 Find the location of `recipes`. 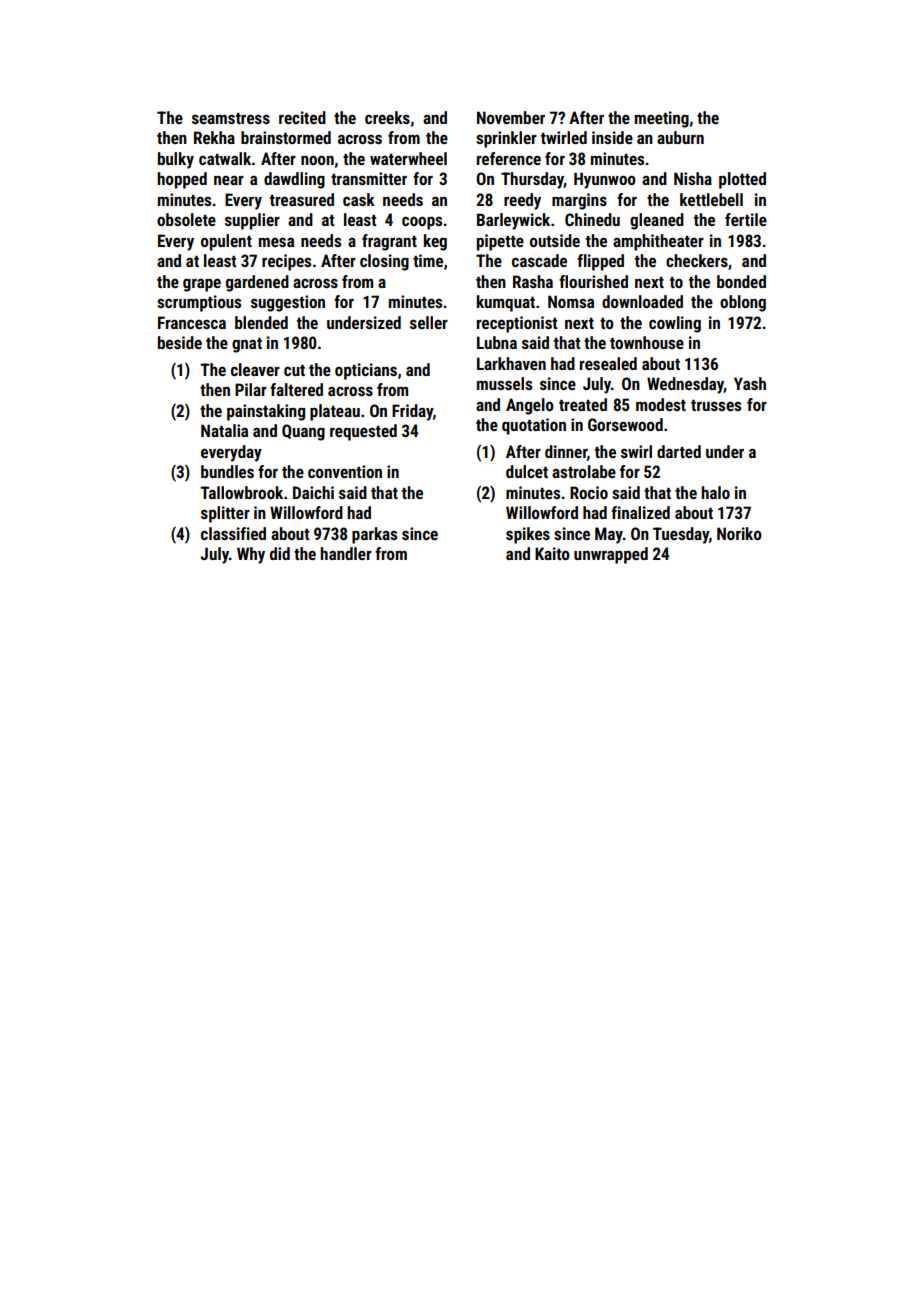

recipes is located at coordinates (286, 262).
